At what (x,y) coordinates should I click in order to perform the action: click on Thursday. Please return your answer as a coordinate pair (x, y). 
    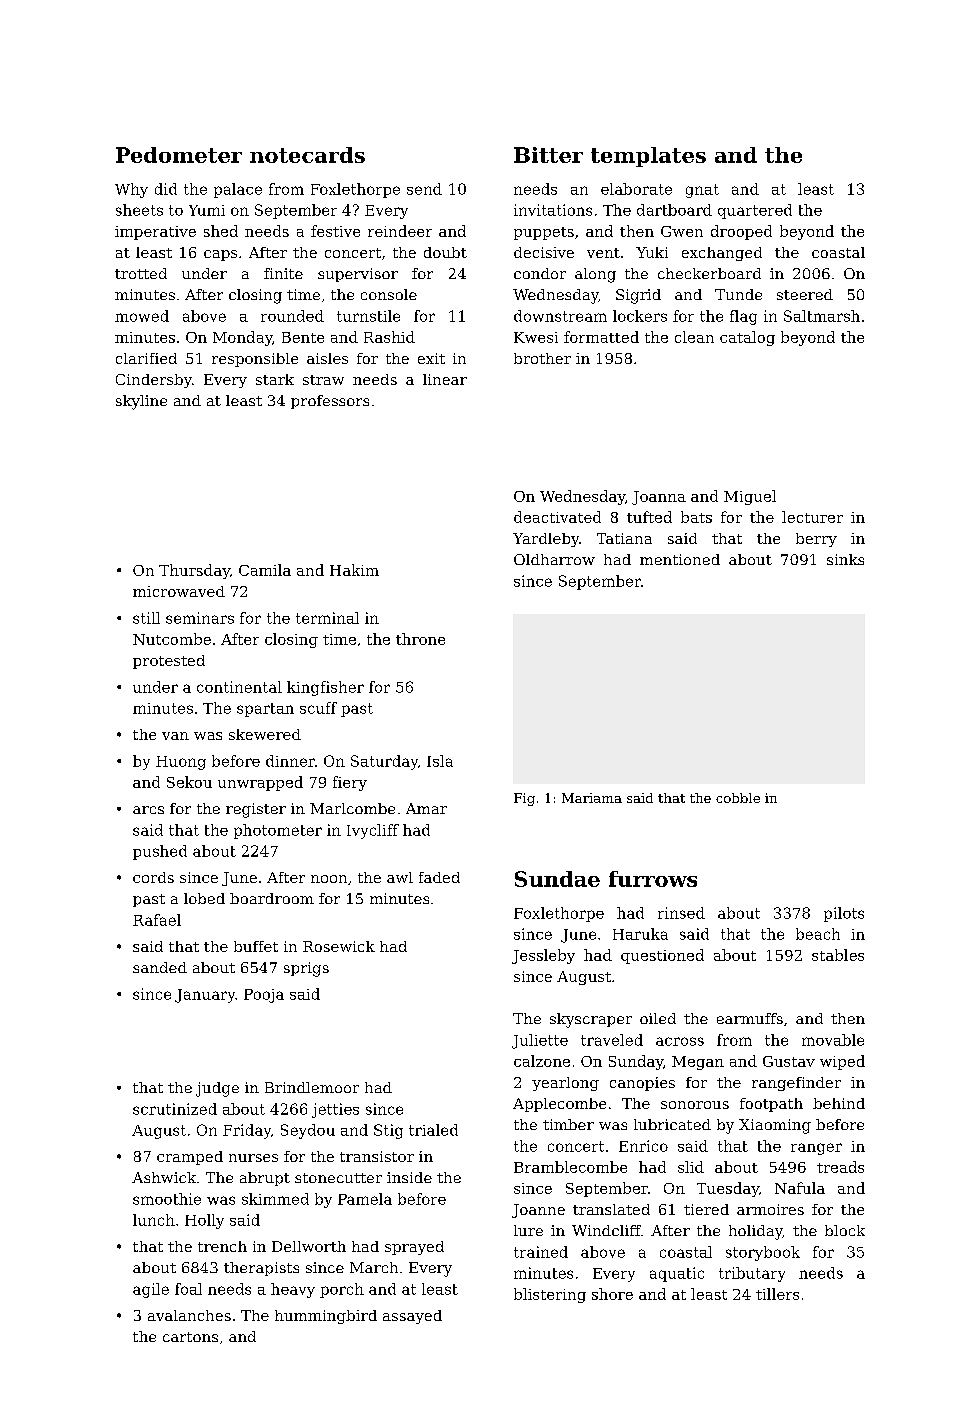
    Looking at the image, I should click on (194, 571).
